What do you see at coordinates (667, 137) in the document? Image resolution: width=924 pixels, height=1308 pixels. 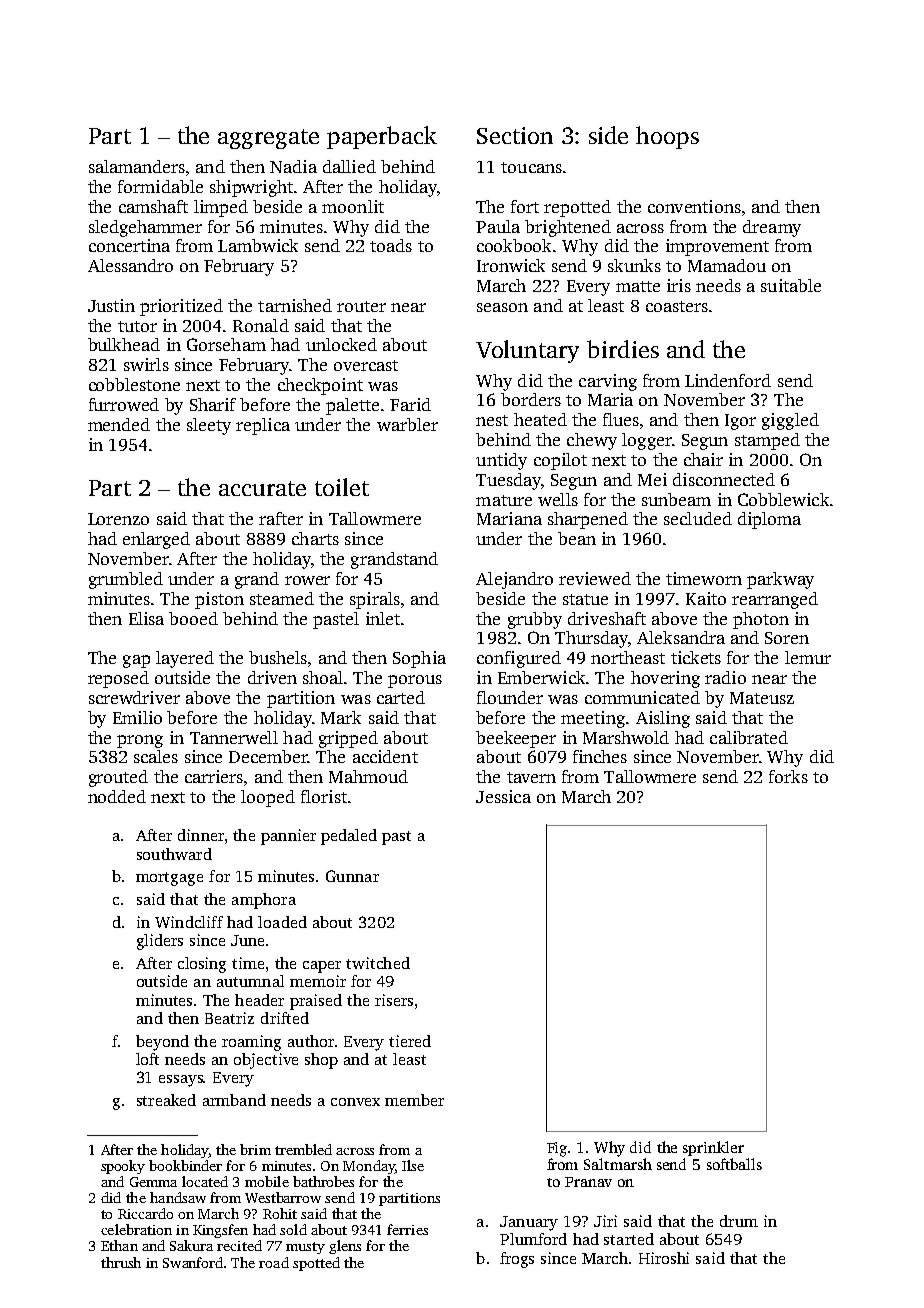 I see `hoops` at bounding box center [667, 137].
